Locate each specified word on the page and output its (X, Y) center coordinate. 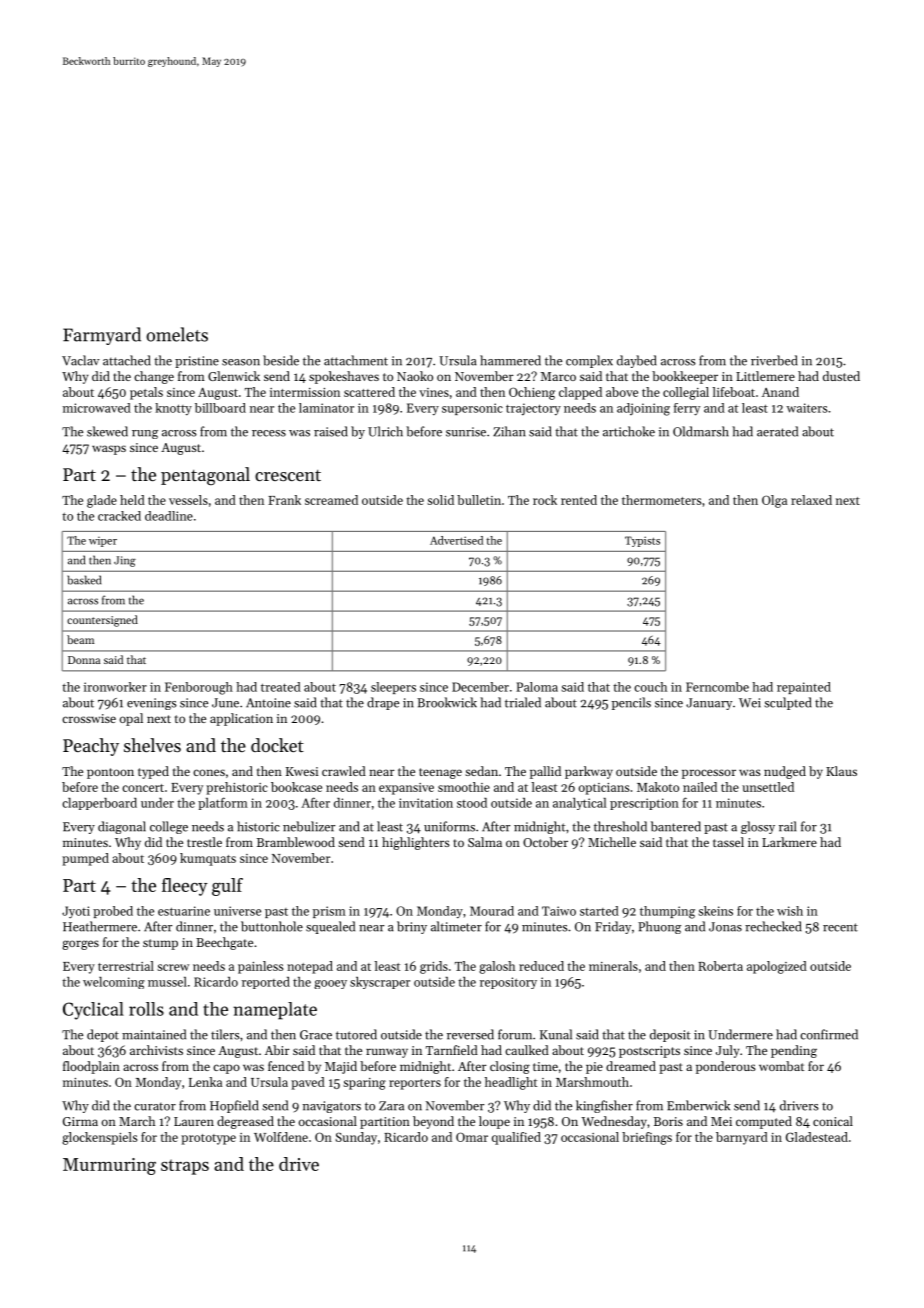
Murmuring (109, 1166)
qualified (516, 1138)
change (154, 377)
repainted (804, 688)
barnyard (742, 1138)
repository (508, 983)
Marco (558, 376)
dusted (841, 376)
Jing (125, 561)
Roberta (720, 966)
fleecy (185, 887)
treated (281, 687)
